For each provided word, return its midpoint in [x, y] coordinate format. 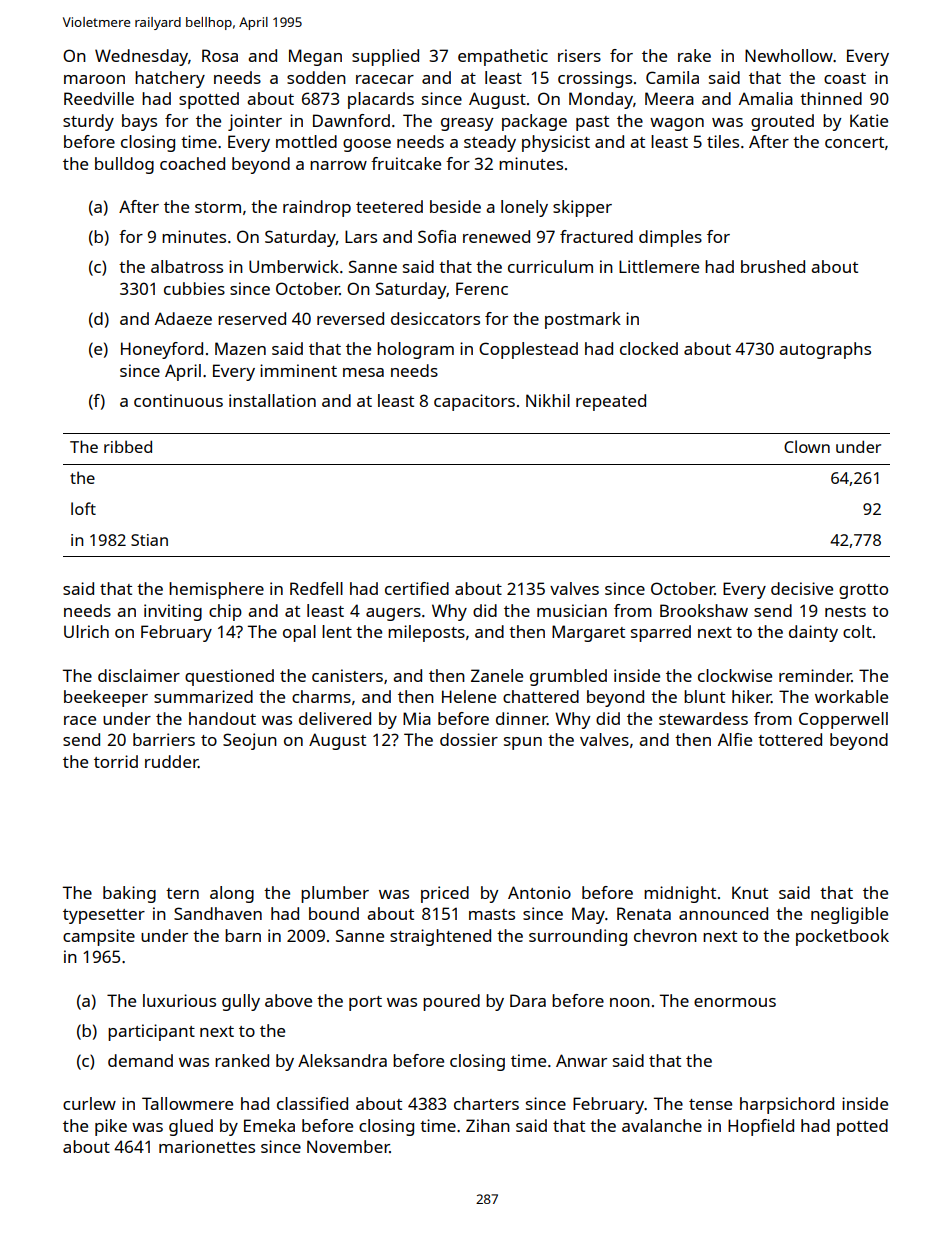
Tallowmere [187, 1103]
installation [272, 400]
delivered [335, 718]
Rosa [220, 55]
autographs [825, 350]
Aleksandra [342, 1060]
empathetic [503, 57]
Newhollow [789, 55]
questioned [229, 677]
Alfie [735, 739]
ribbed [128, 446]
